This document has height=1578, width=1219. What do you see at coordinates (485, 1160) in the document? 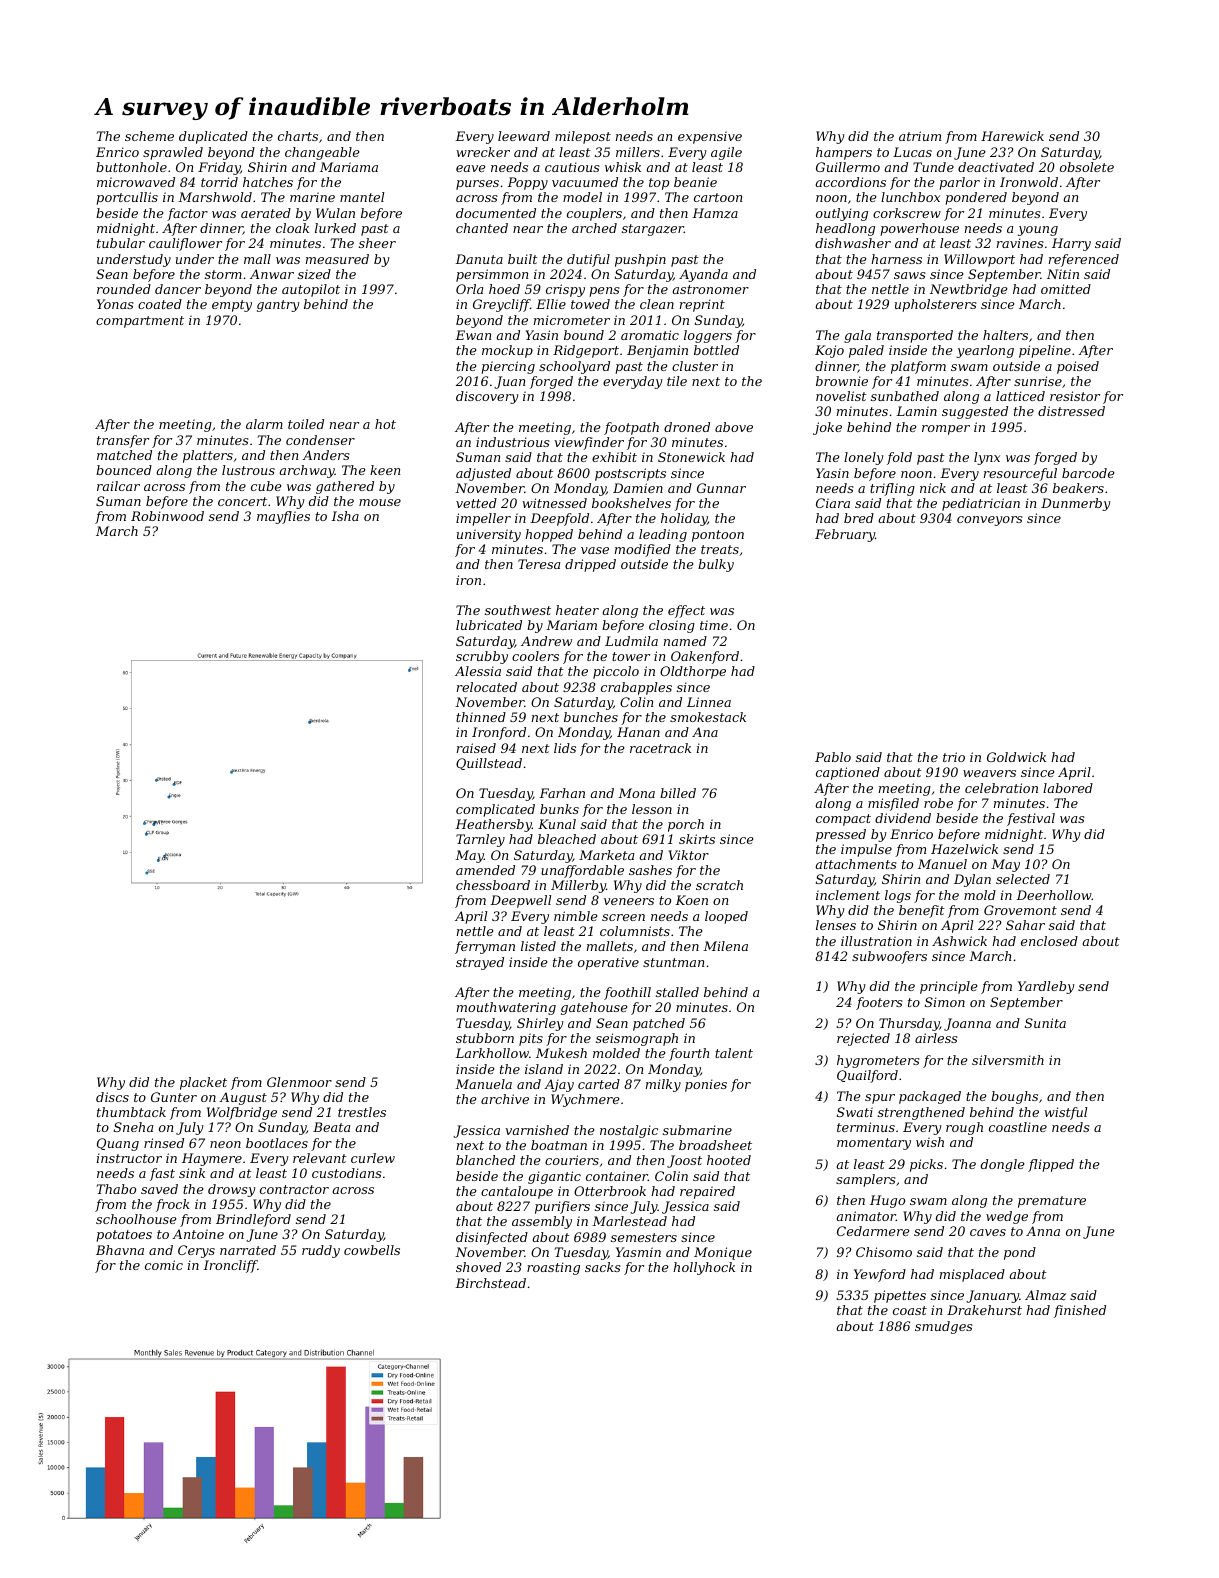
I see `blanched` at bounding box center [485, 1160].
